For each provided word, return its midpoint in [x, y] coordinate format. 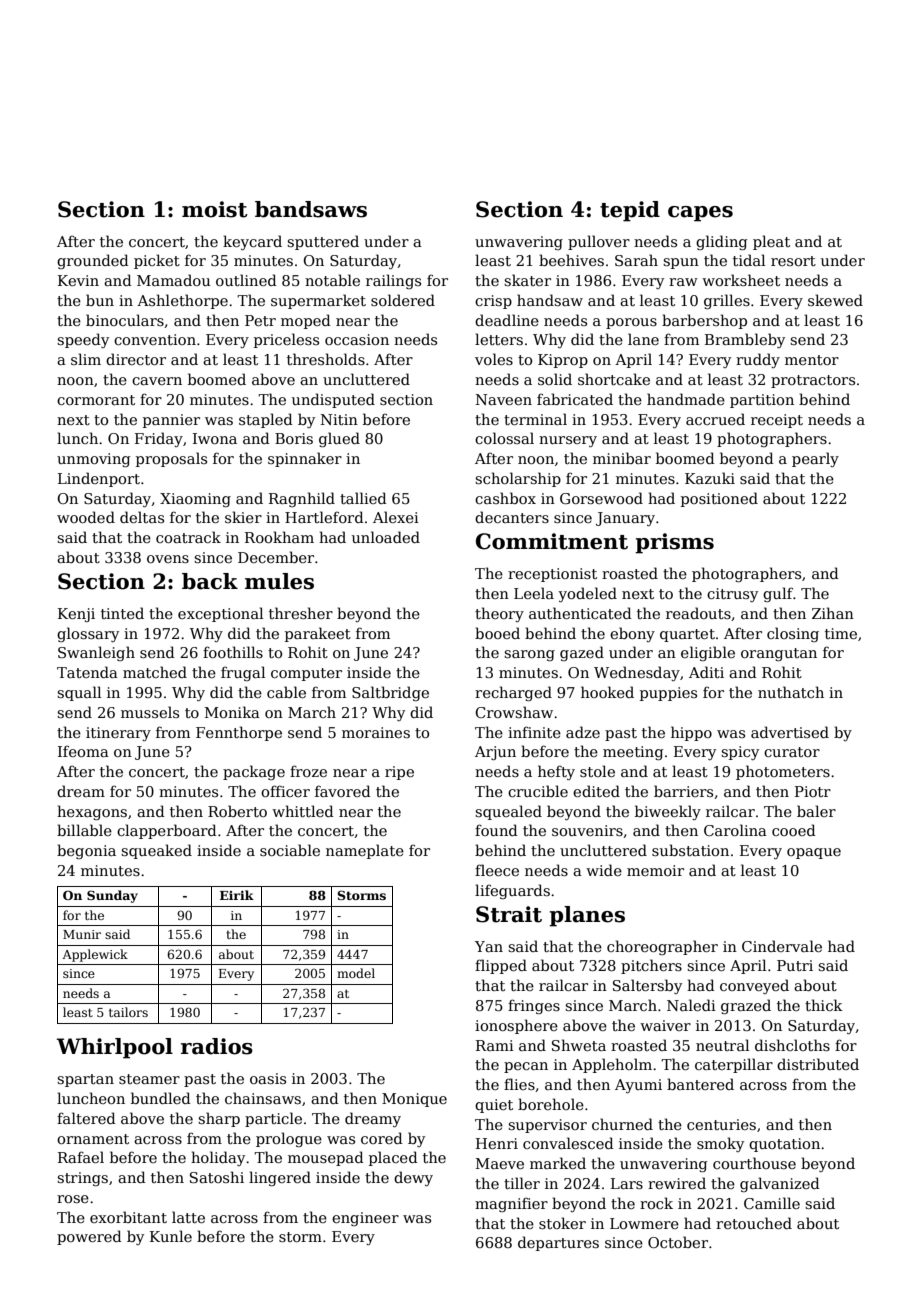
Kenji [76, 615]
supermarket [318, 301]
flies [519, 1084]
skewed [835, 300]
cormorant [96, 400]
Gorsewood [601, 498]
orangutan [779, 654]
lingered [280, 1178]
